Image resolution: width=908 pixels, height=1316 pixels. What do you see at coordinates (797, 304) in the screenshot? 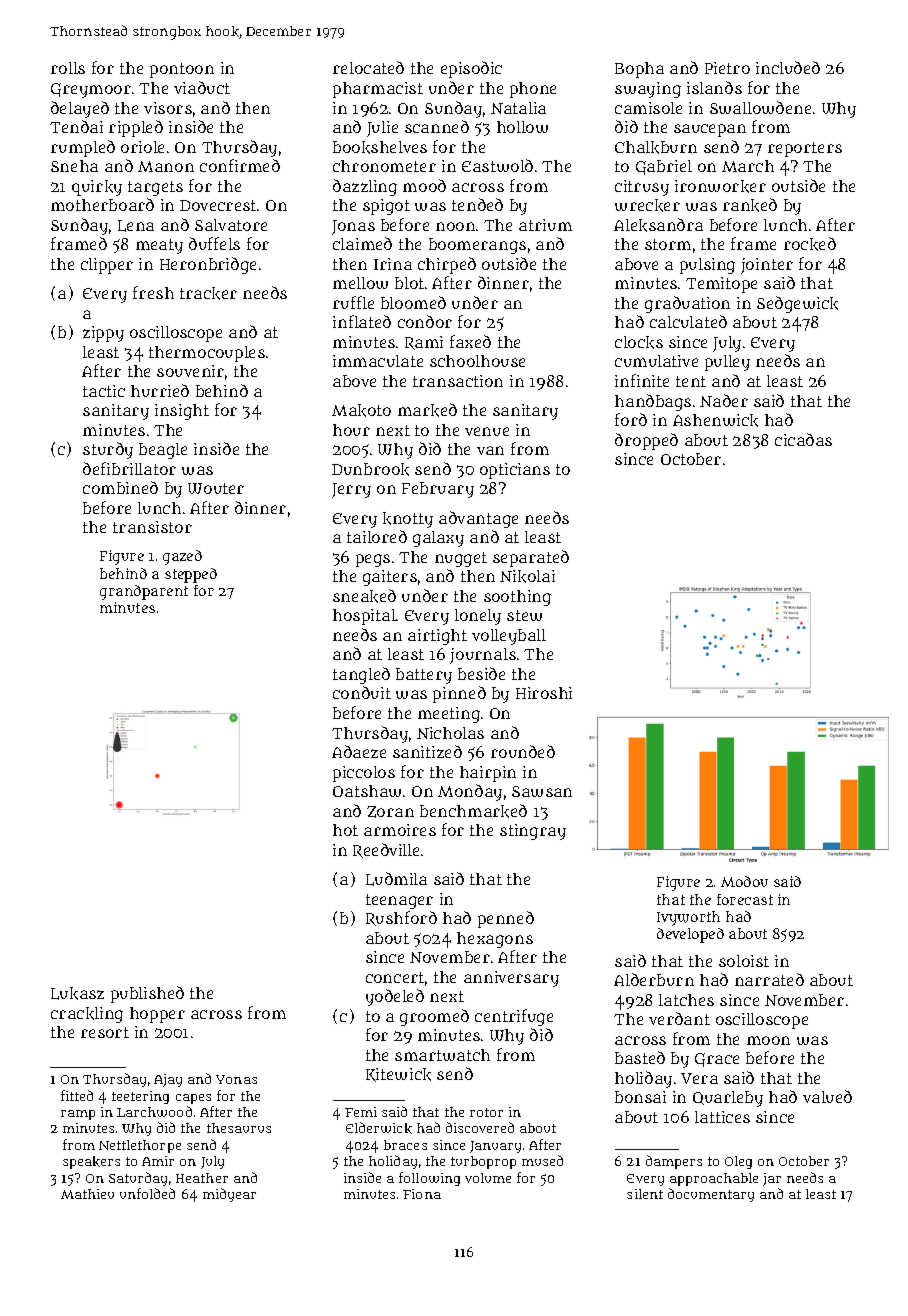
I see `Sedgewick` at bounding box center [797, 304].
